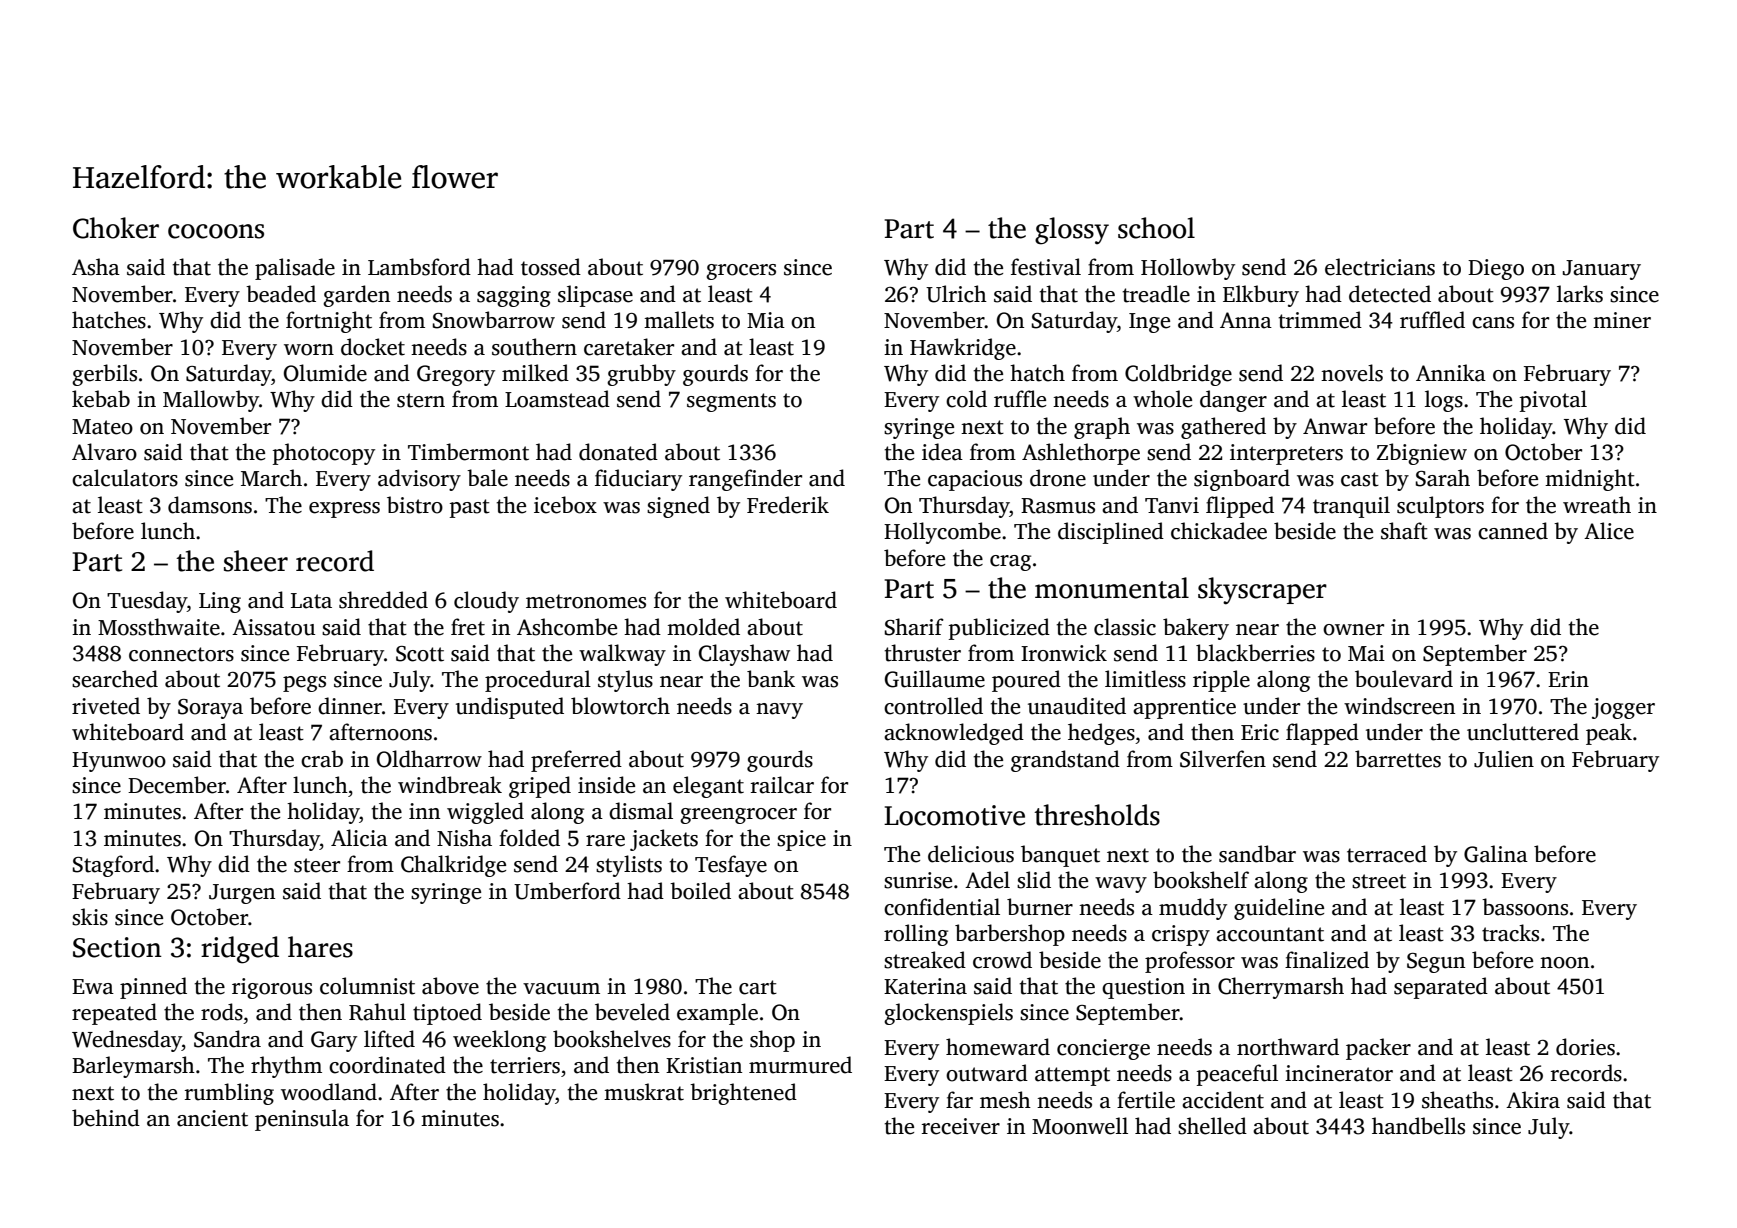 The image size is (1737, 1228). Describe the element at coordinates (1553, 401) in the image. I see `pivotal` at that location.
